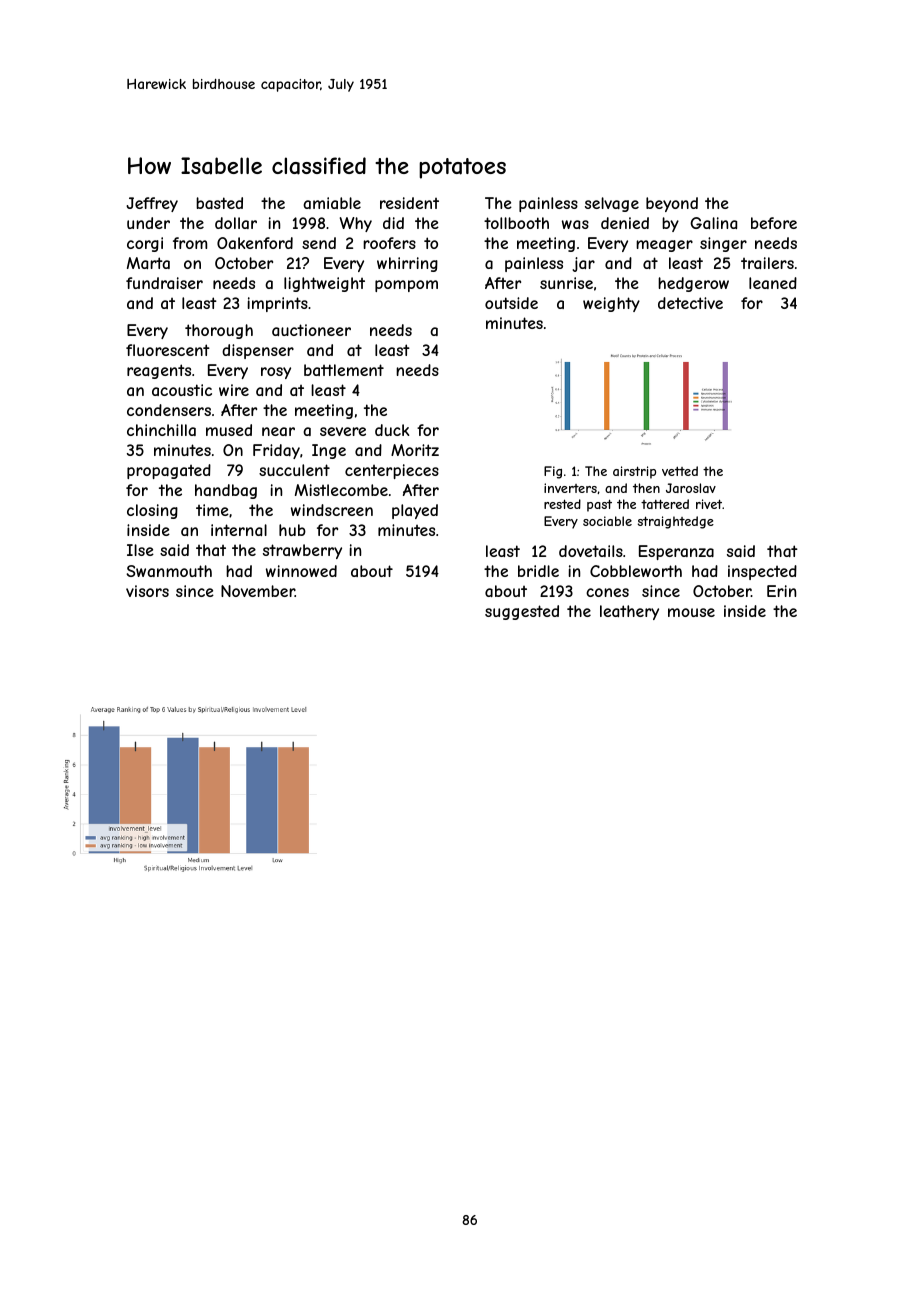 The height and width of the page is (1311, 924). I want to click on duck, so click(392, 430).
